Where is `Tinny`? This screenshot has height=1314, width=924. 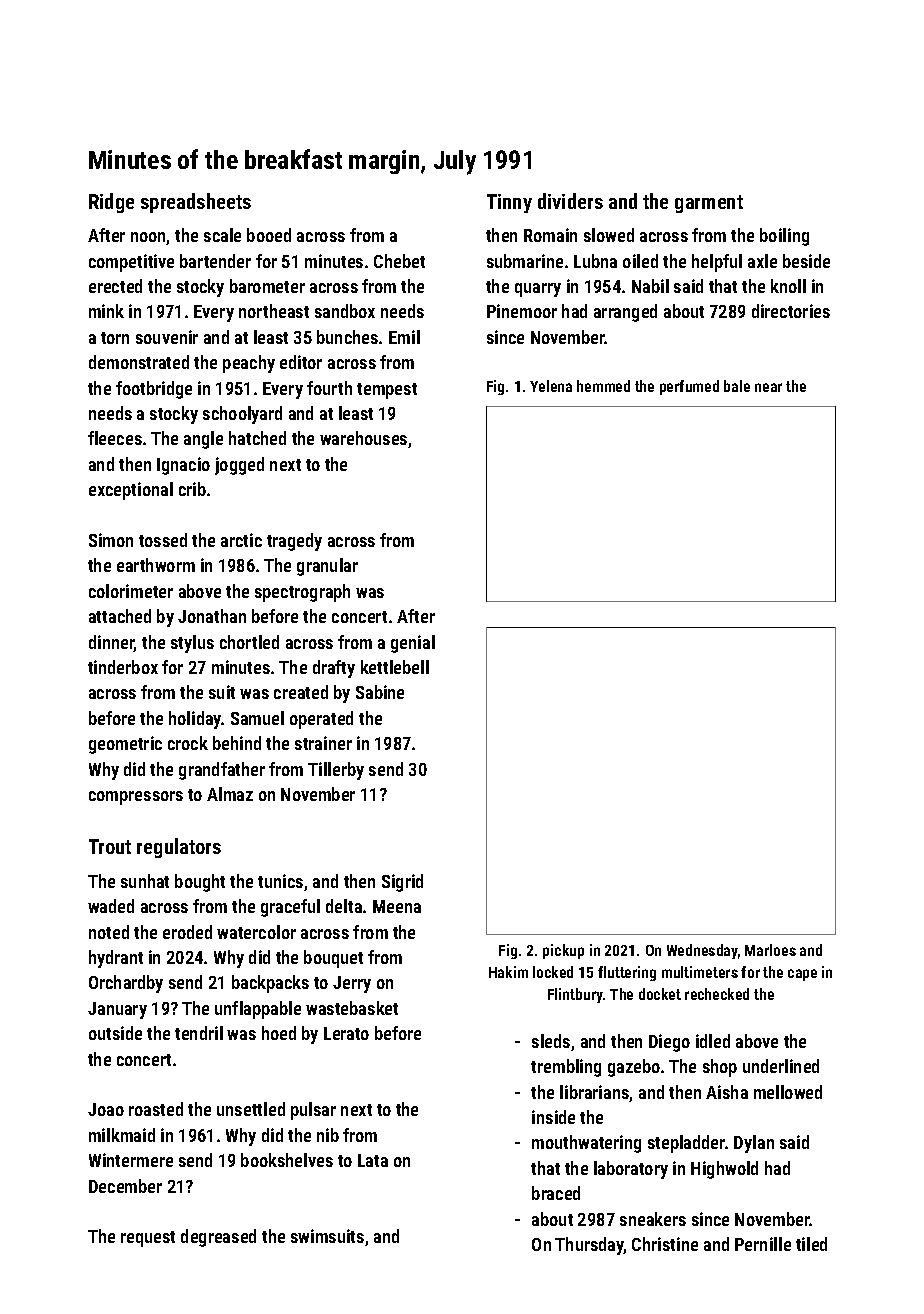
Tinny is located at coordinates (509, 203).
